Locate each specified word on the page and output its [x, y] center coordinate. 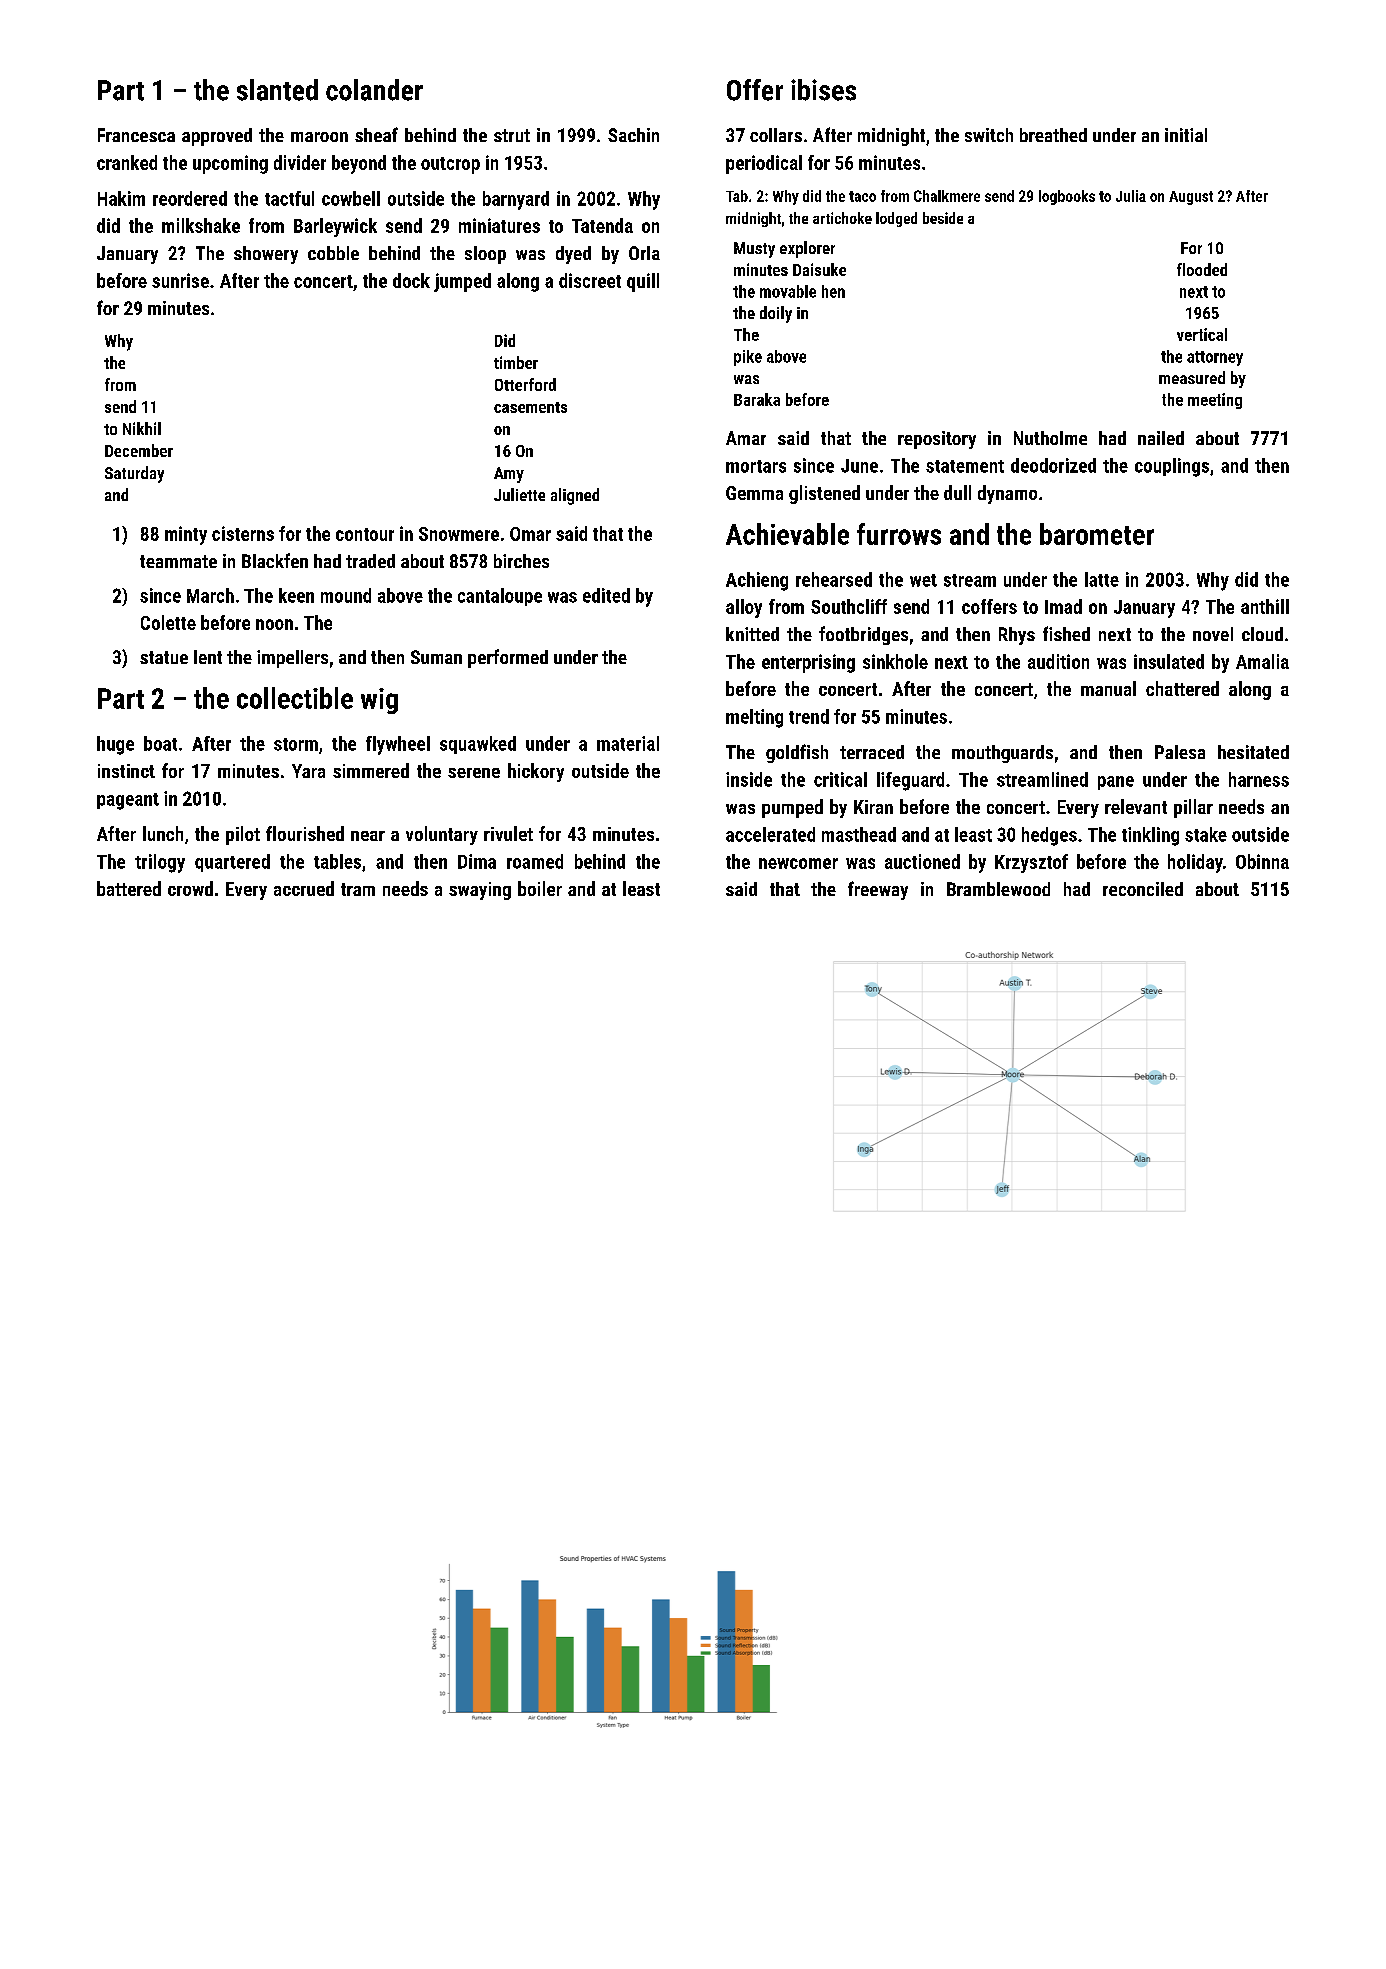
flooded [1202, 269]
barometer [1097, 534]
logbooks [1067, 197]
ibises [823, 90]
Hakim [121, 198]
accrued [304, 888]
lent [208, 657]
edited [606, 595]
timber [516, 362]
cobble [333, 253]
